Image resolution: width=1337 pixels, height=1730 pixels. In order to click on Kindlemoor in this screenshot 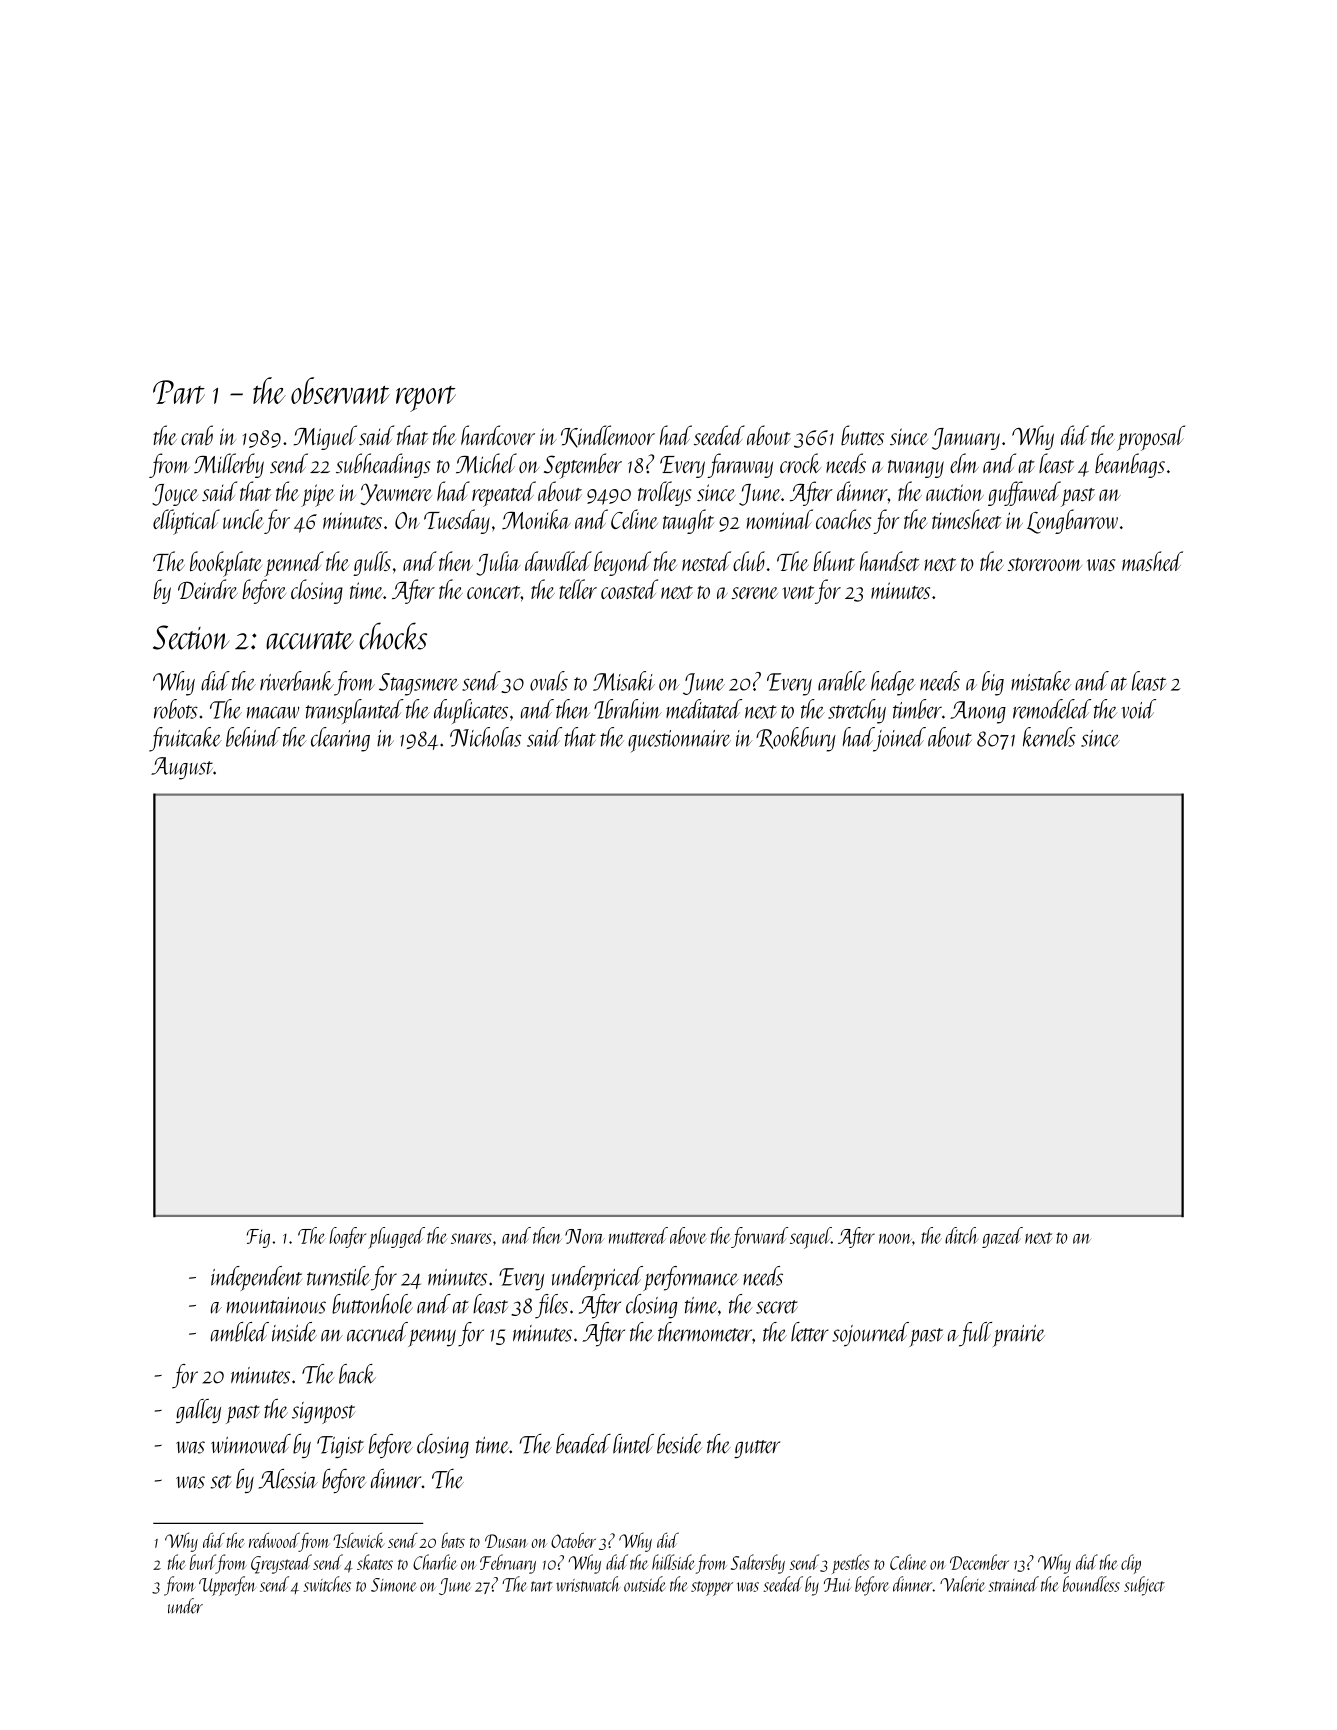, I will do `click(608, 436)`.
